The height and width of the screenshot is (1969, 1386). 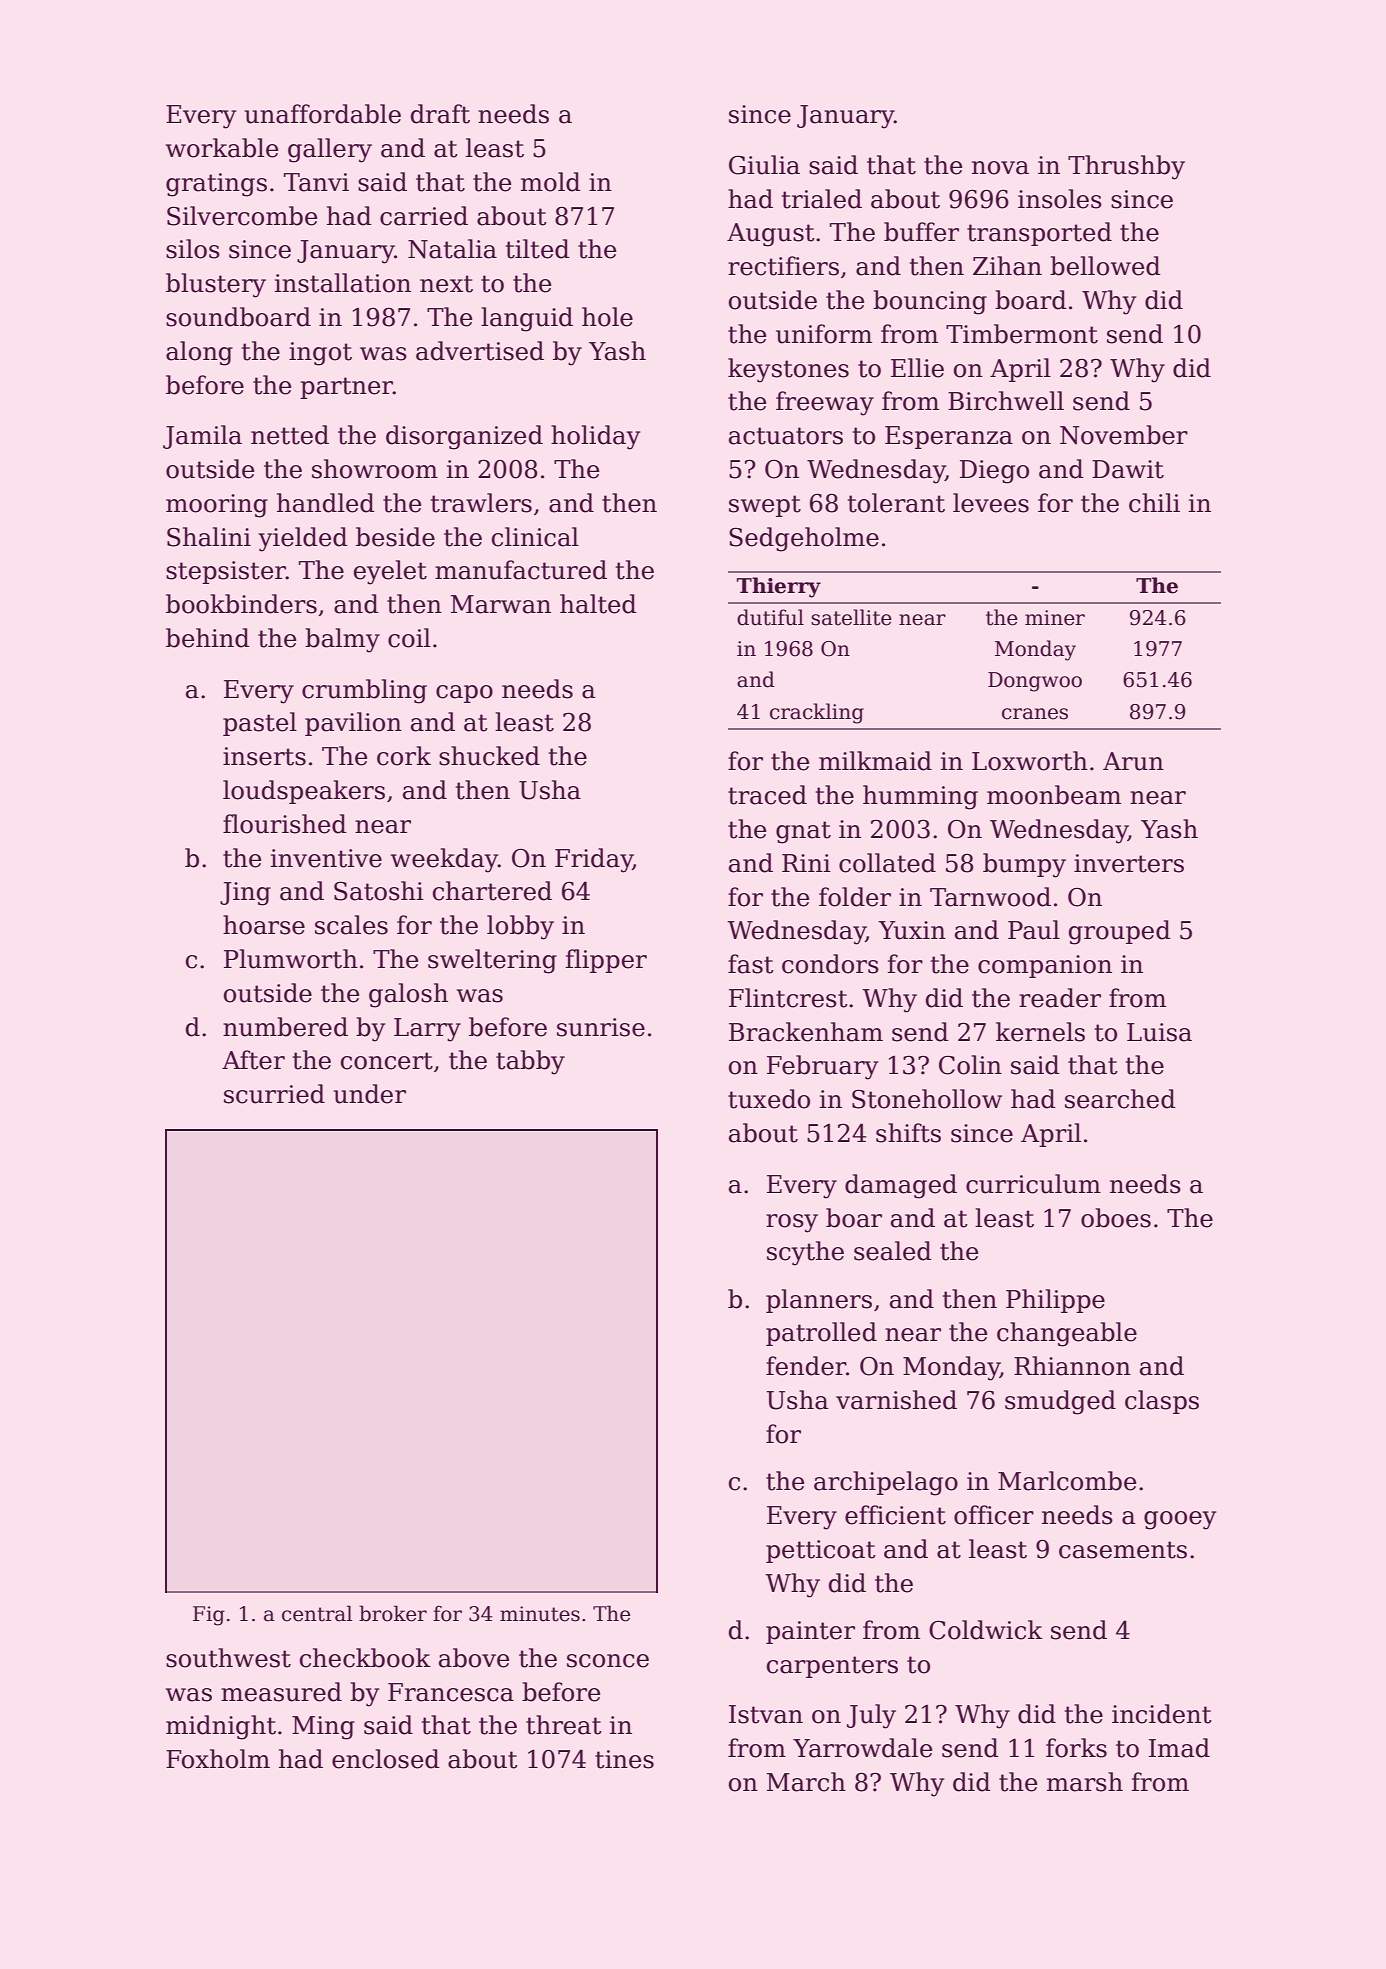 What do you see at coordinates (386, 1759) in the screenshot?
I see `enclosed` at bounding box center [386, 1759].
